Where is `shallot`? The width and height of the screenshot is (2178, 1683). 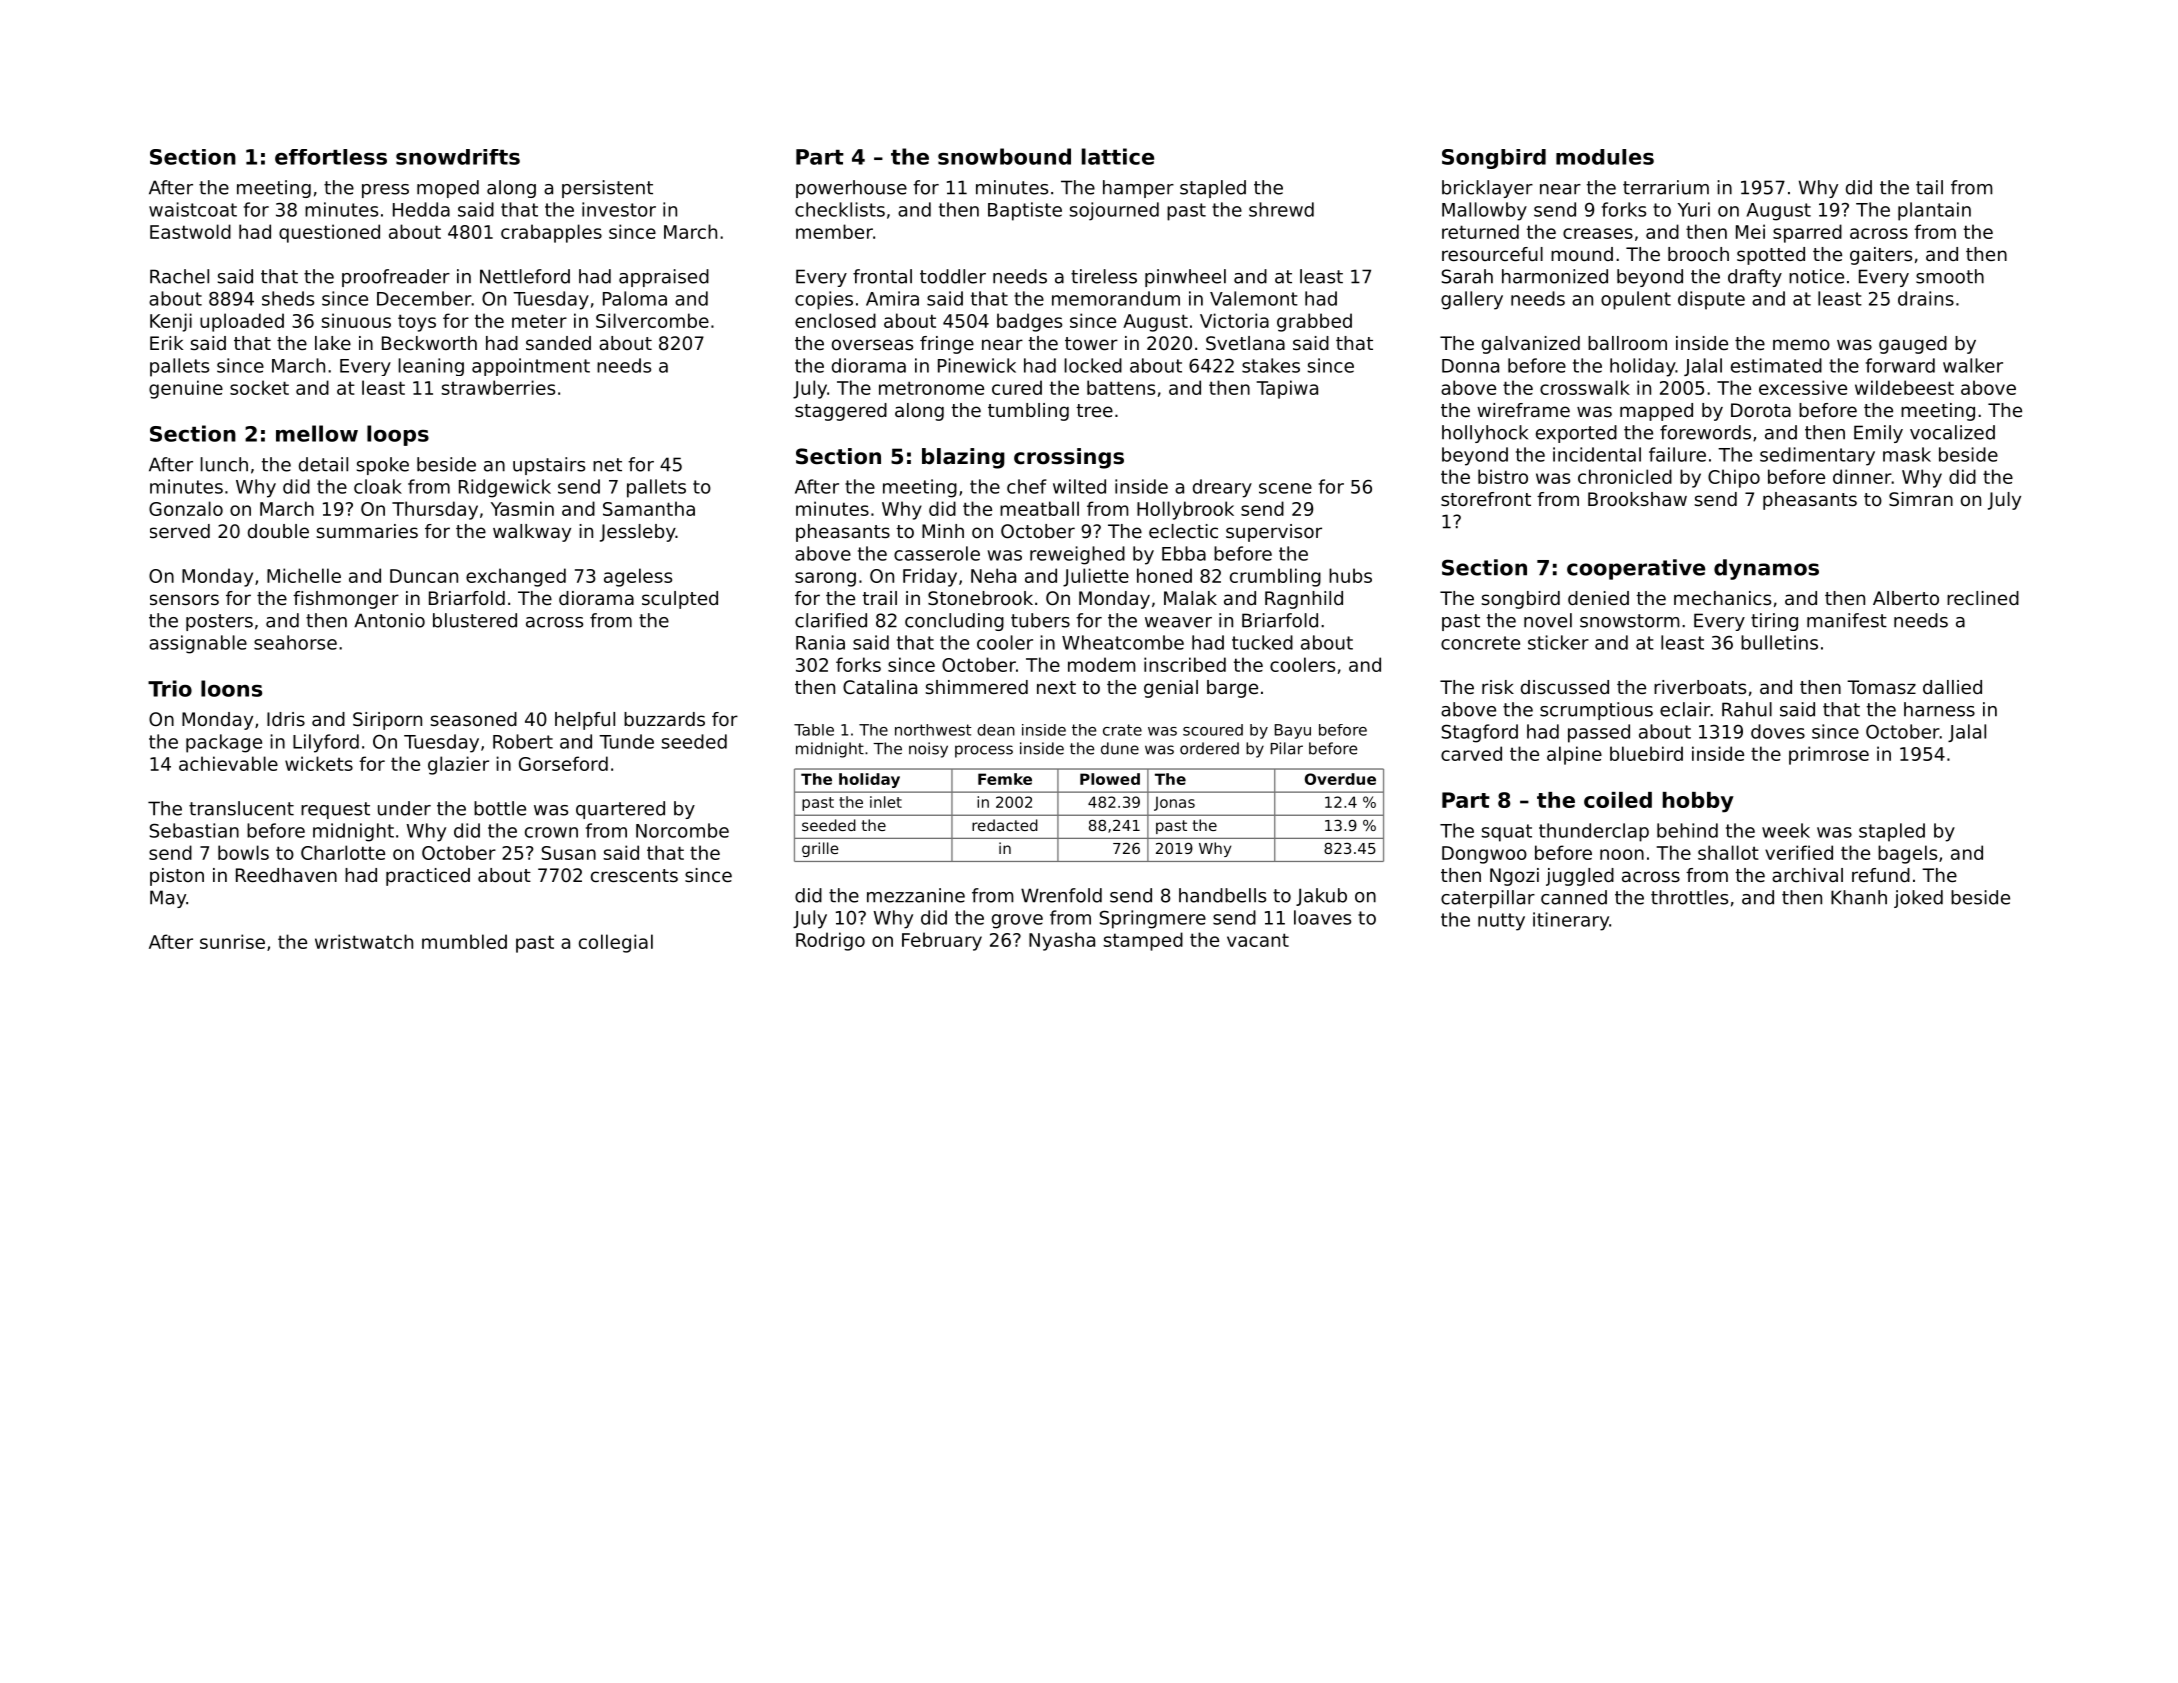 shallot is located at coordinates (1728, 852).
